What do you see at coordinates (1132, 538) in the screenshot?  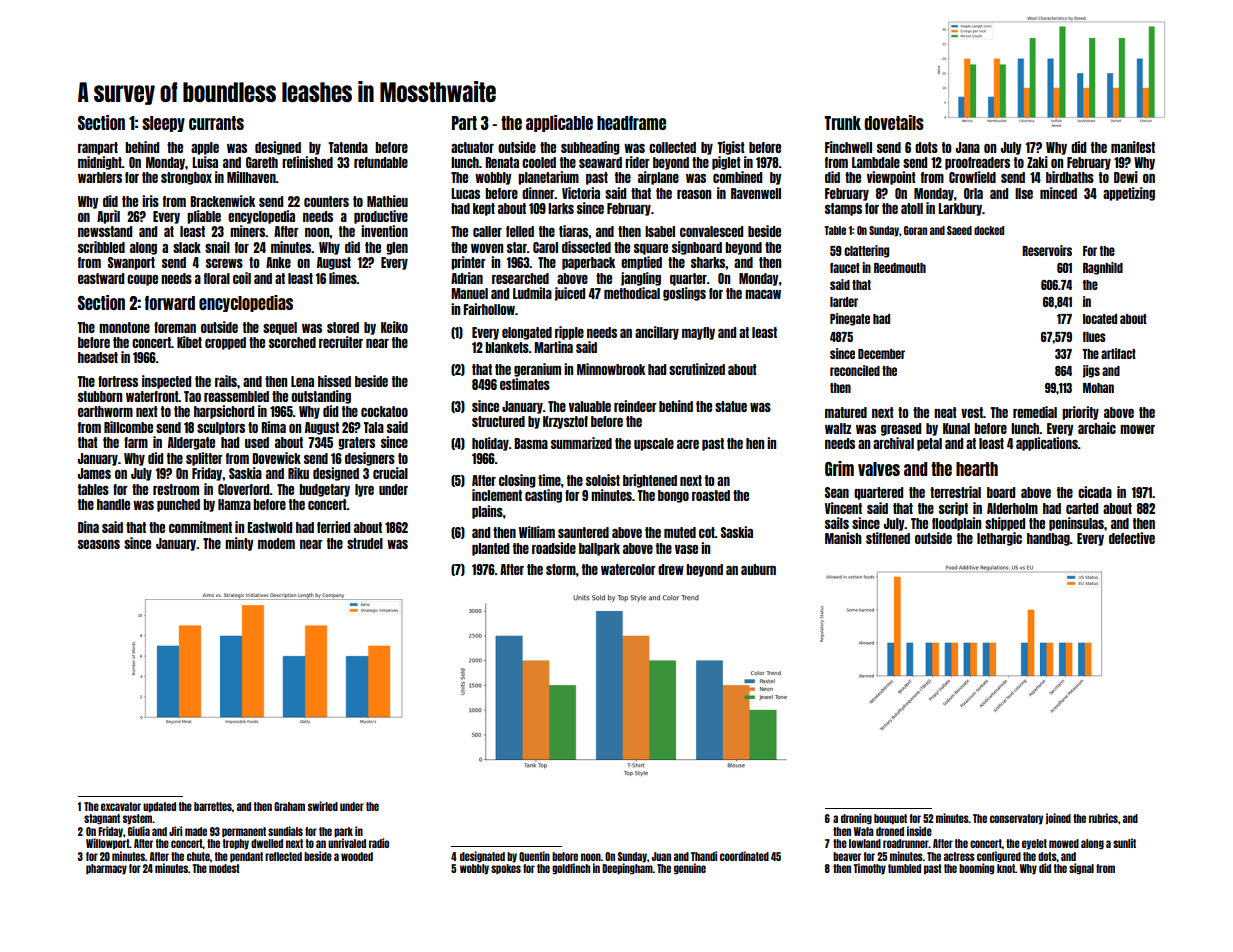 I see `defective` at bounding box center [1132, 538].
